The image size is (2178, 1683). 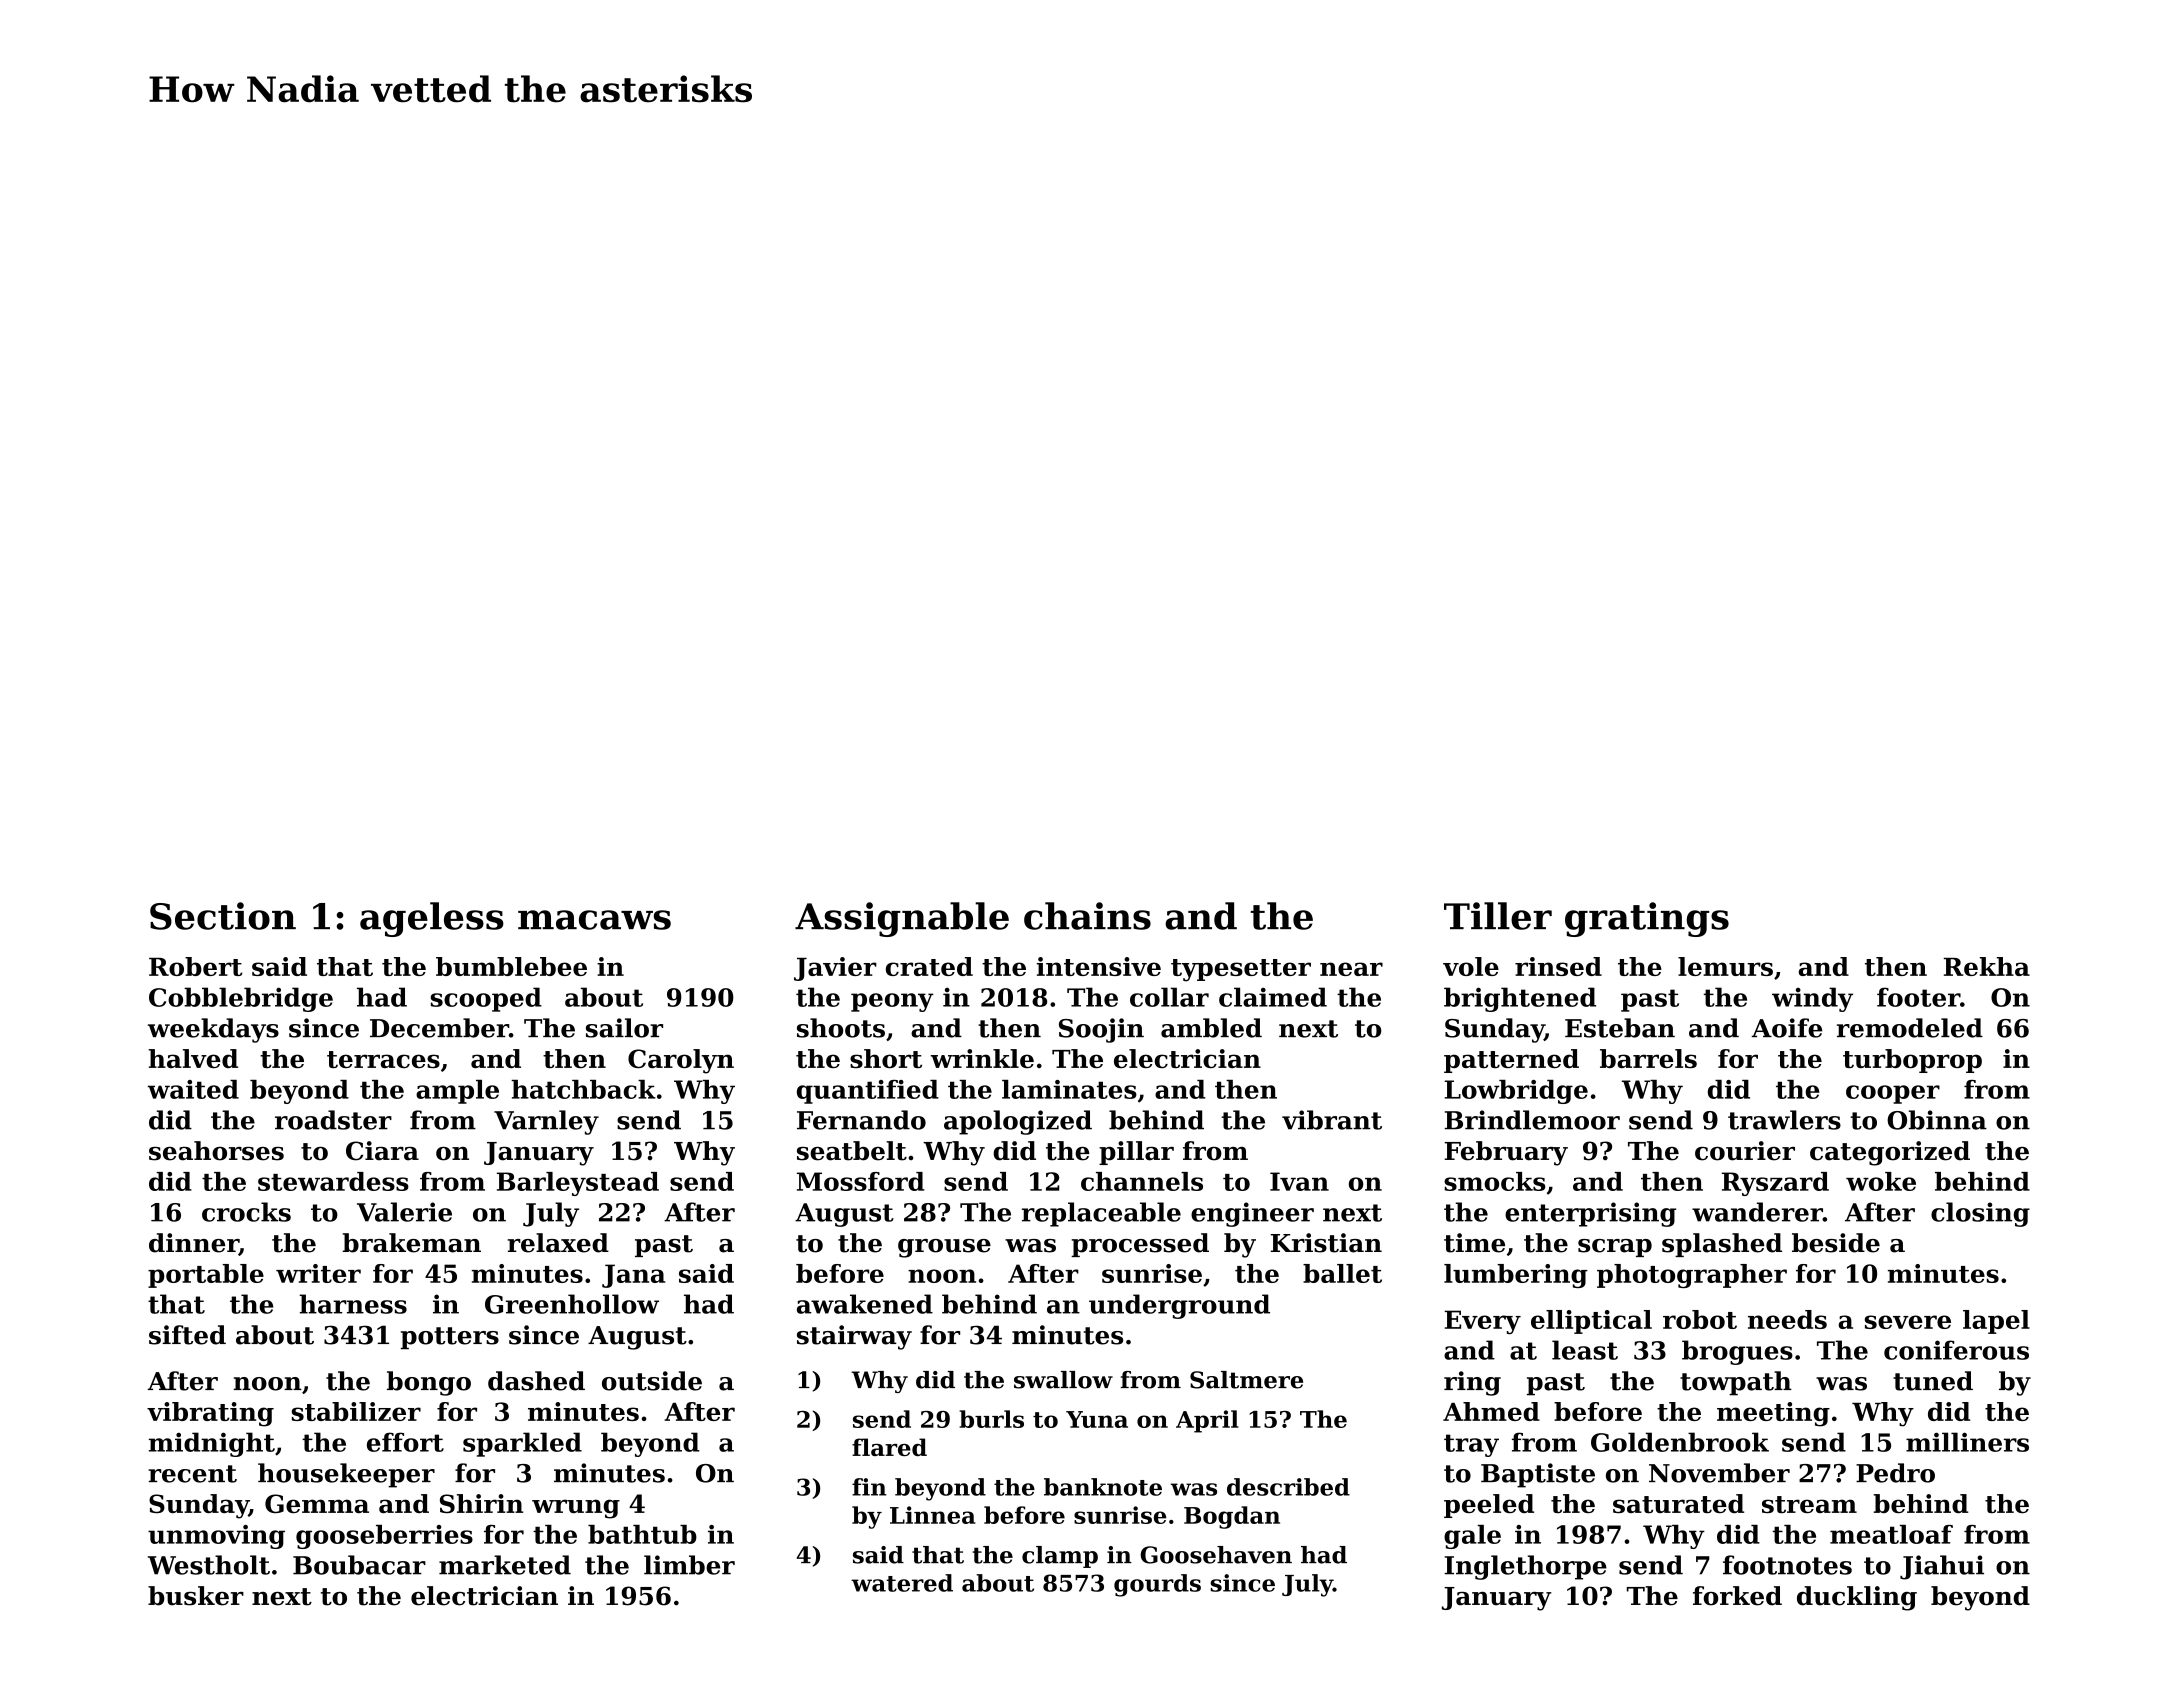 I want to click on engineer, so click(x=1252, y=1214).
